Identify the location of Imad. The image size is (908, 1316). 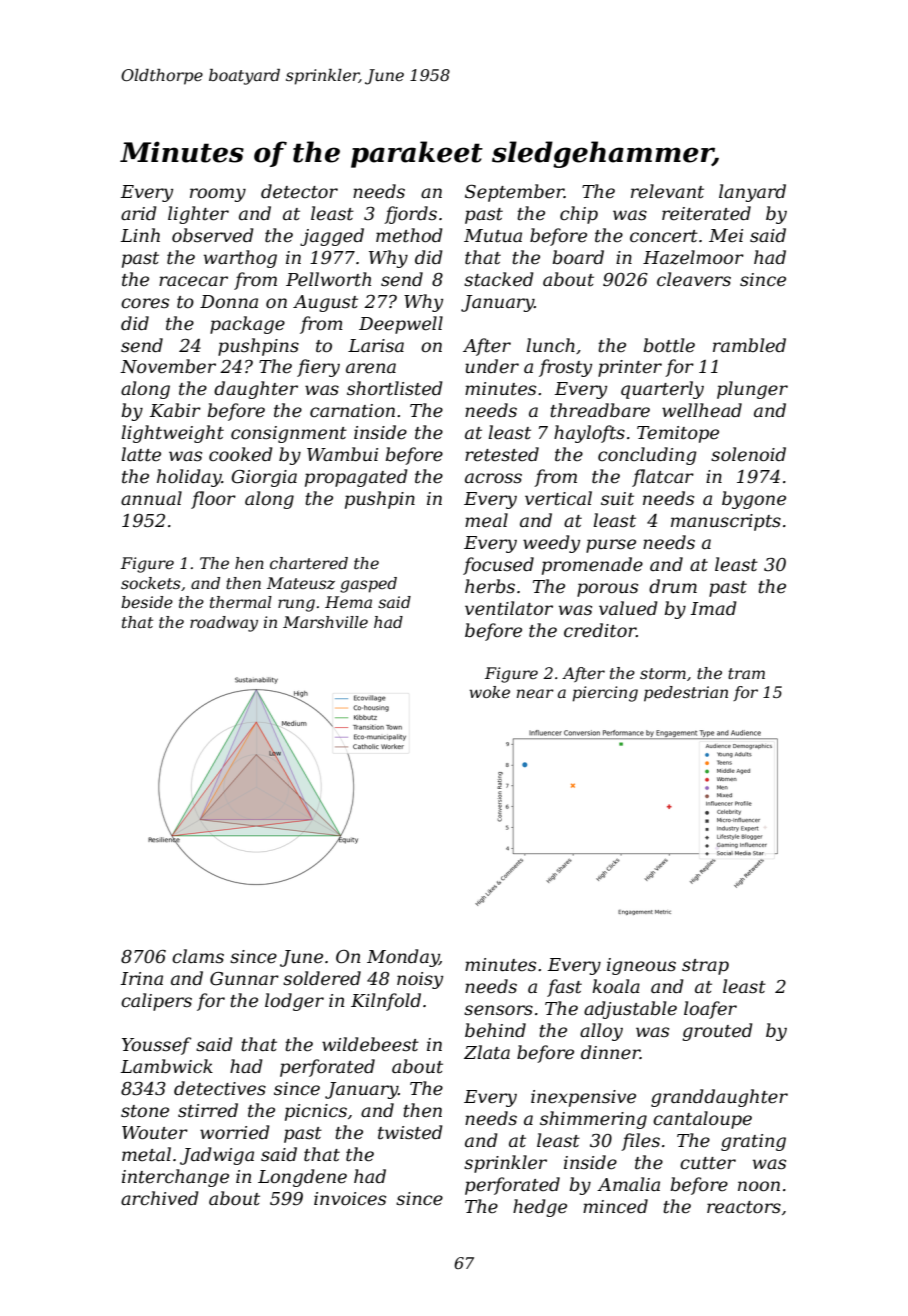
(713, 608).
